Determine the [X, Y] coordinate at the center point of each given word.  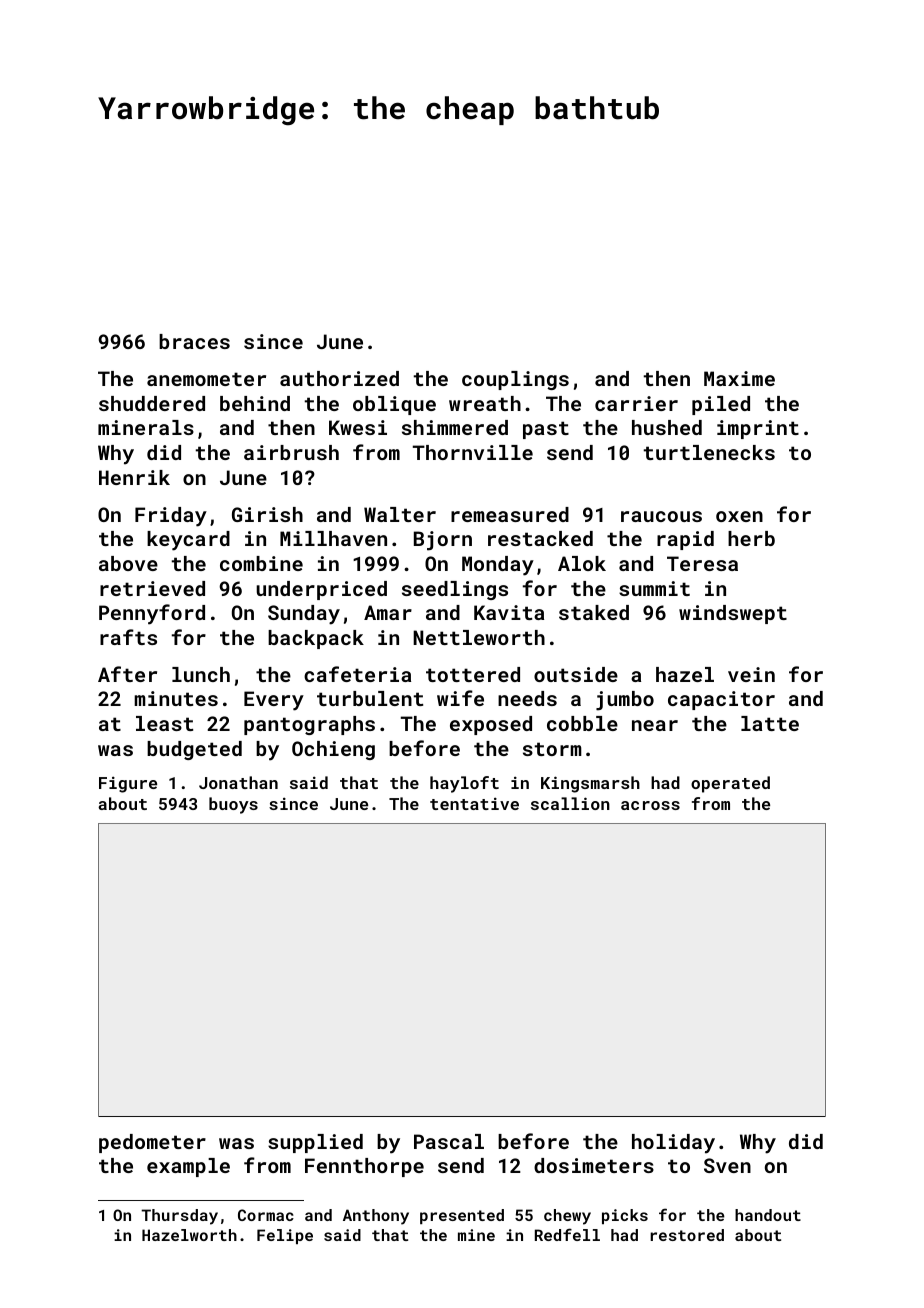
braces [194, 341]
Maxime [739, 378]
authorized [339, 378]
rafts [128, 637]
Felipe [285, 1236]
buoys [233, 805]
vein [751, 674]
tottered [473, 674]
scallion [570, 803]
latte [770, 723]
